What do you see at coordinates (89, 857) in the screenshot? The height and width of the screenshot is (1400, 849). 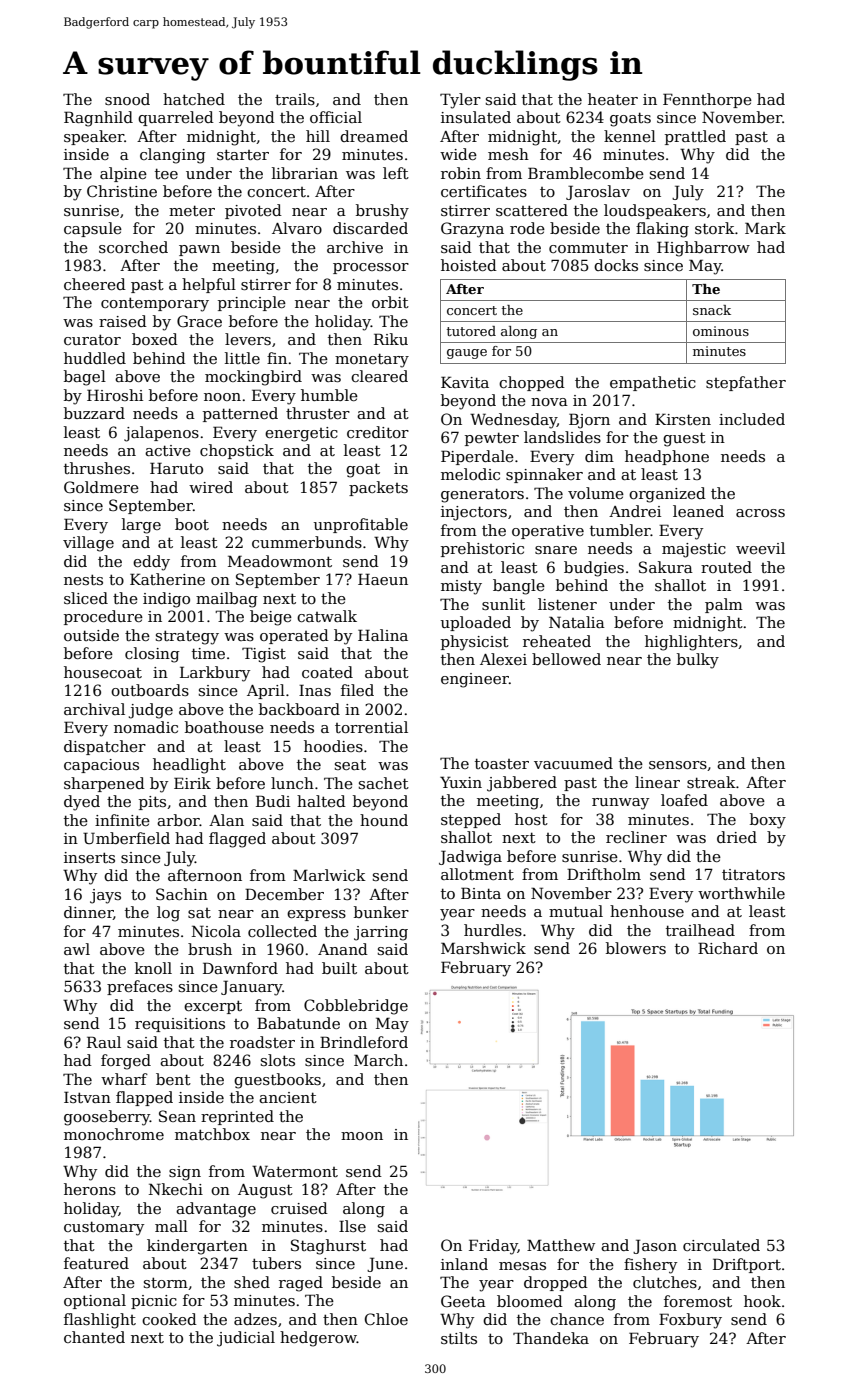 I see `inserts` at bounding box center [89, 857].
